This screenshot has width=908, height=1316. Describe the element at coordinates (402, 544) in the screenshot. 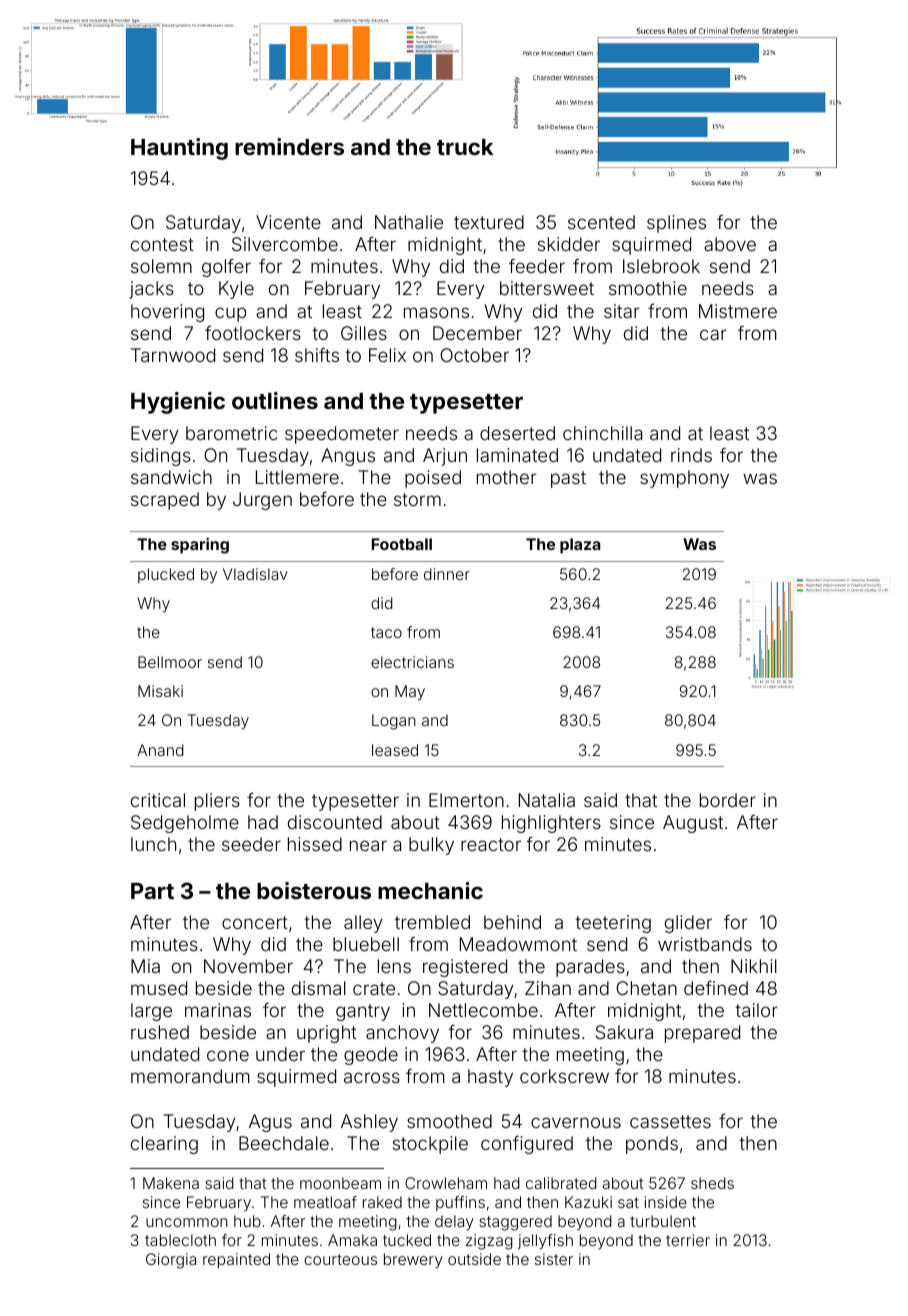

I see `Football` at that location.
